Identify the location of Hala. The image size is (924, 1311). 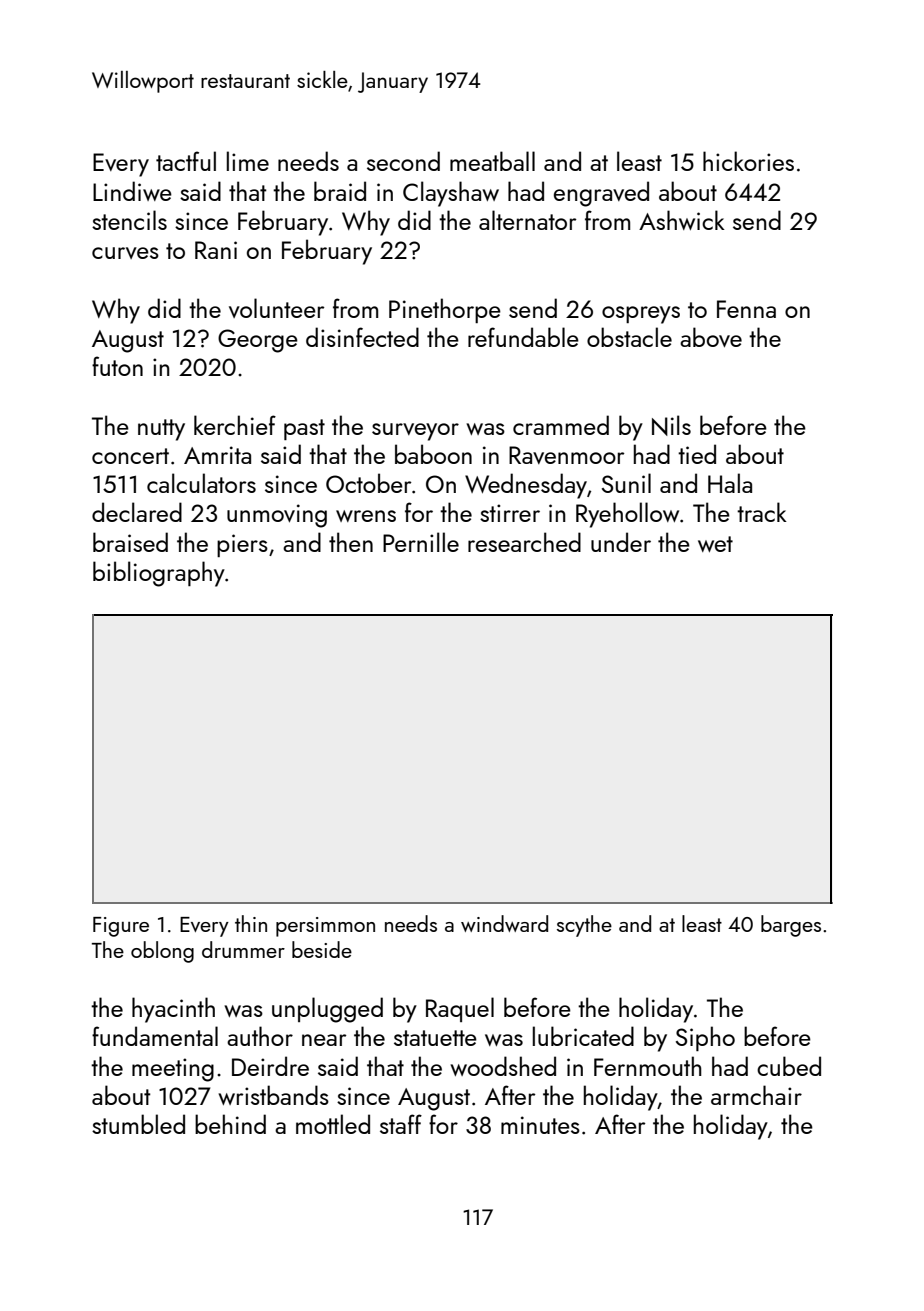
(730, 483).
